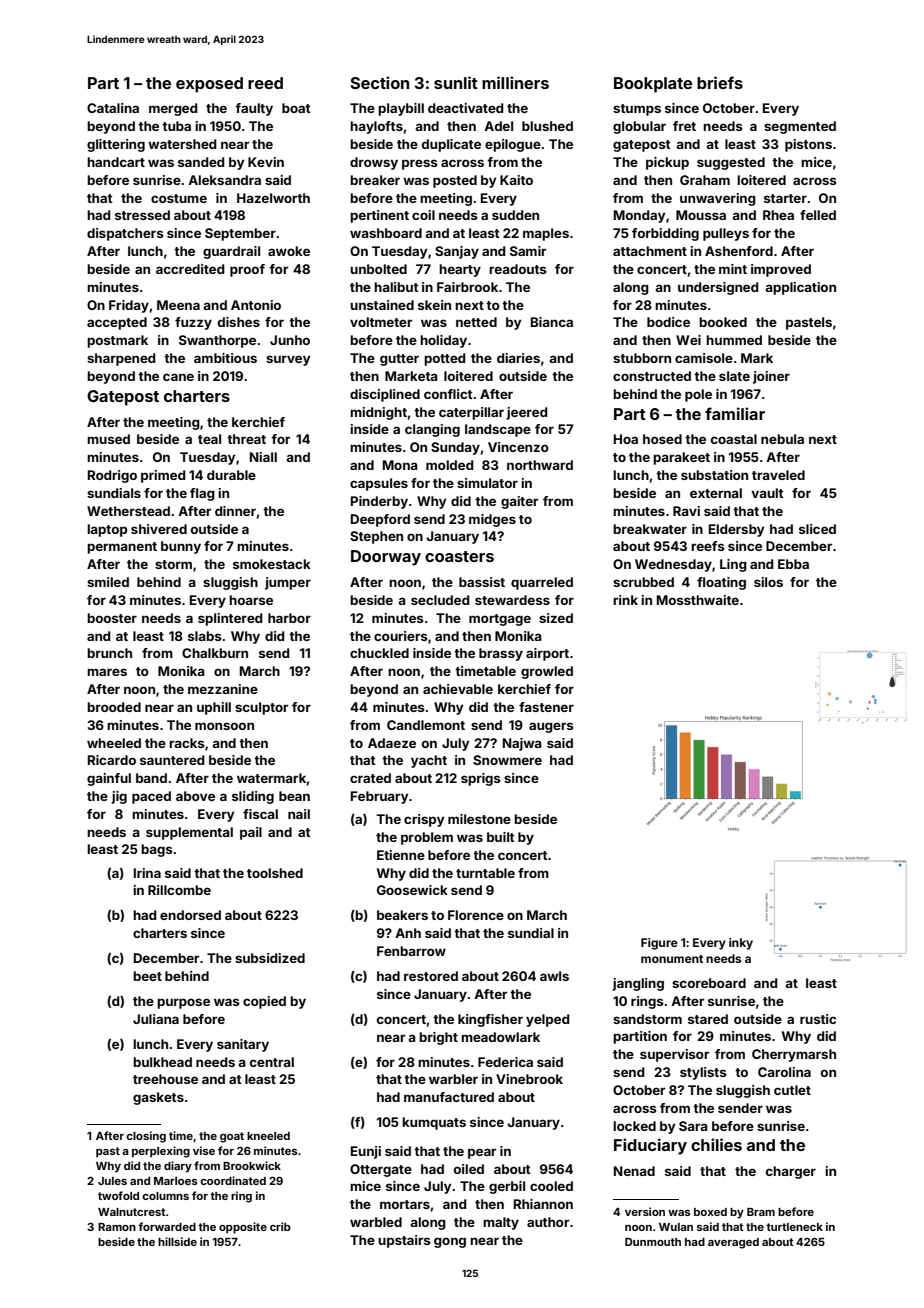 This page has height=1308, width=924. Describe the element at coordinates (453, 1079) in the page. I see `warbler` at that location.
